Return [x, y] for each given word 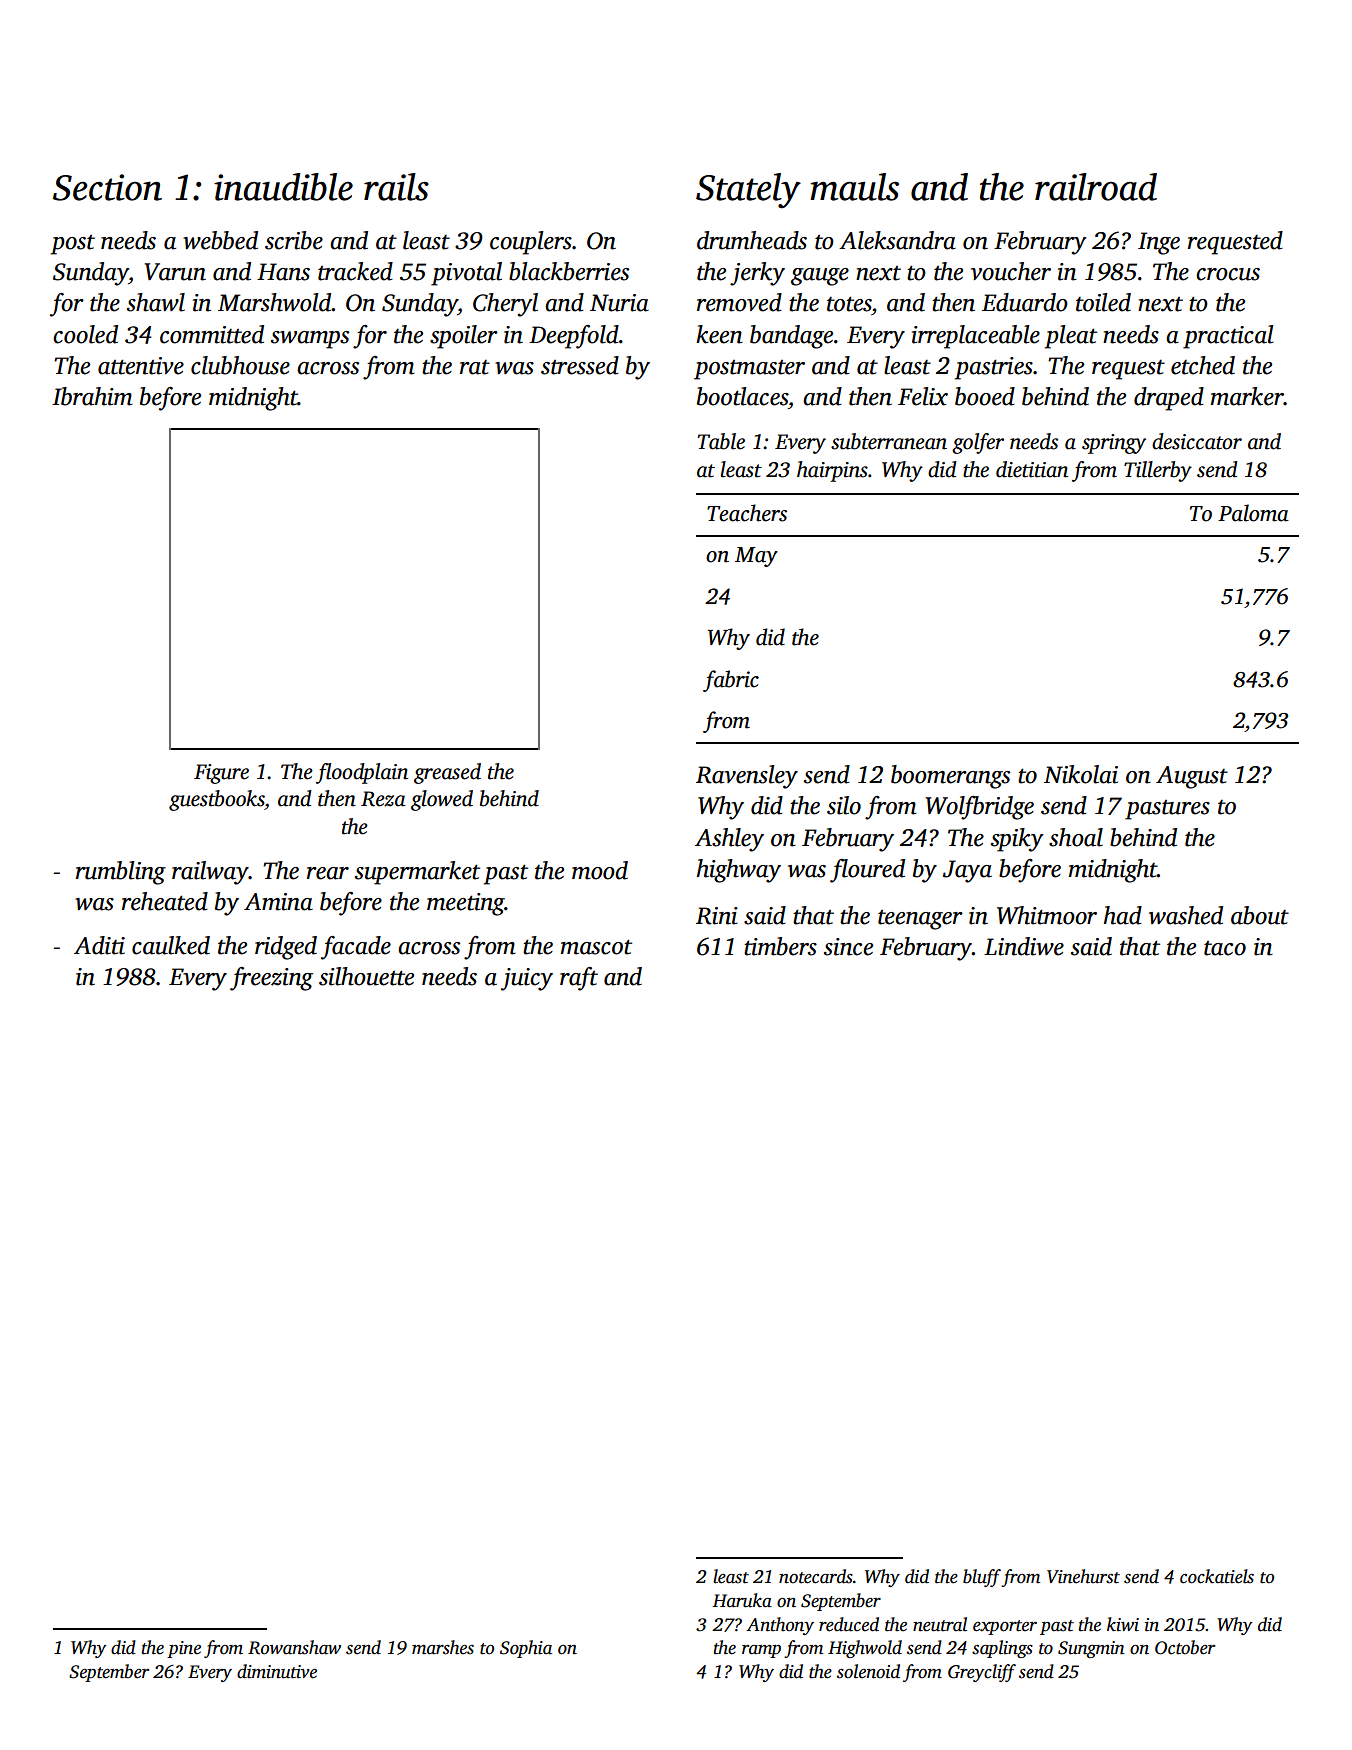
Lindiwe [1024, 946]
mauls [854, 187]
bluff [982, 1578]
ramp [761, 1651]
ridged [286, 948]
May [756, 557]
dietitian [1032, 469]
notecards [816, 1576]
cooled [85, 334]
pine [184, 1649]
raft [579, 979]
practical [1228, 337]
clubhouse [240, 365]
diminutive [277, 1671]
